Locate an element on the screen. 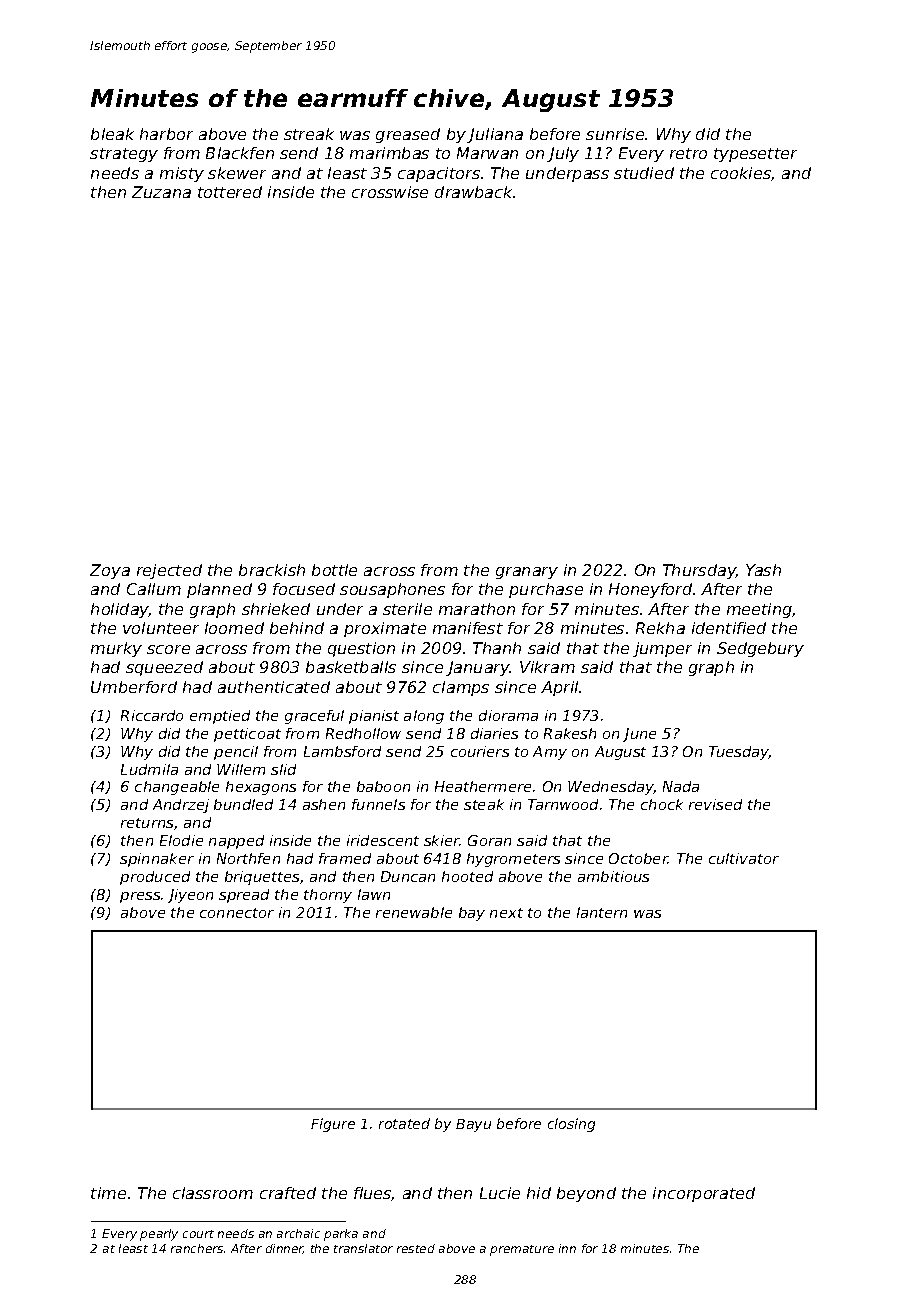 This screenshot has width=908, height=1316. behind is located at coordinates (297, 628).
